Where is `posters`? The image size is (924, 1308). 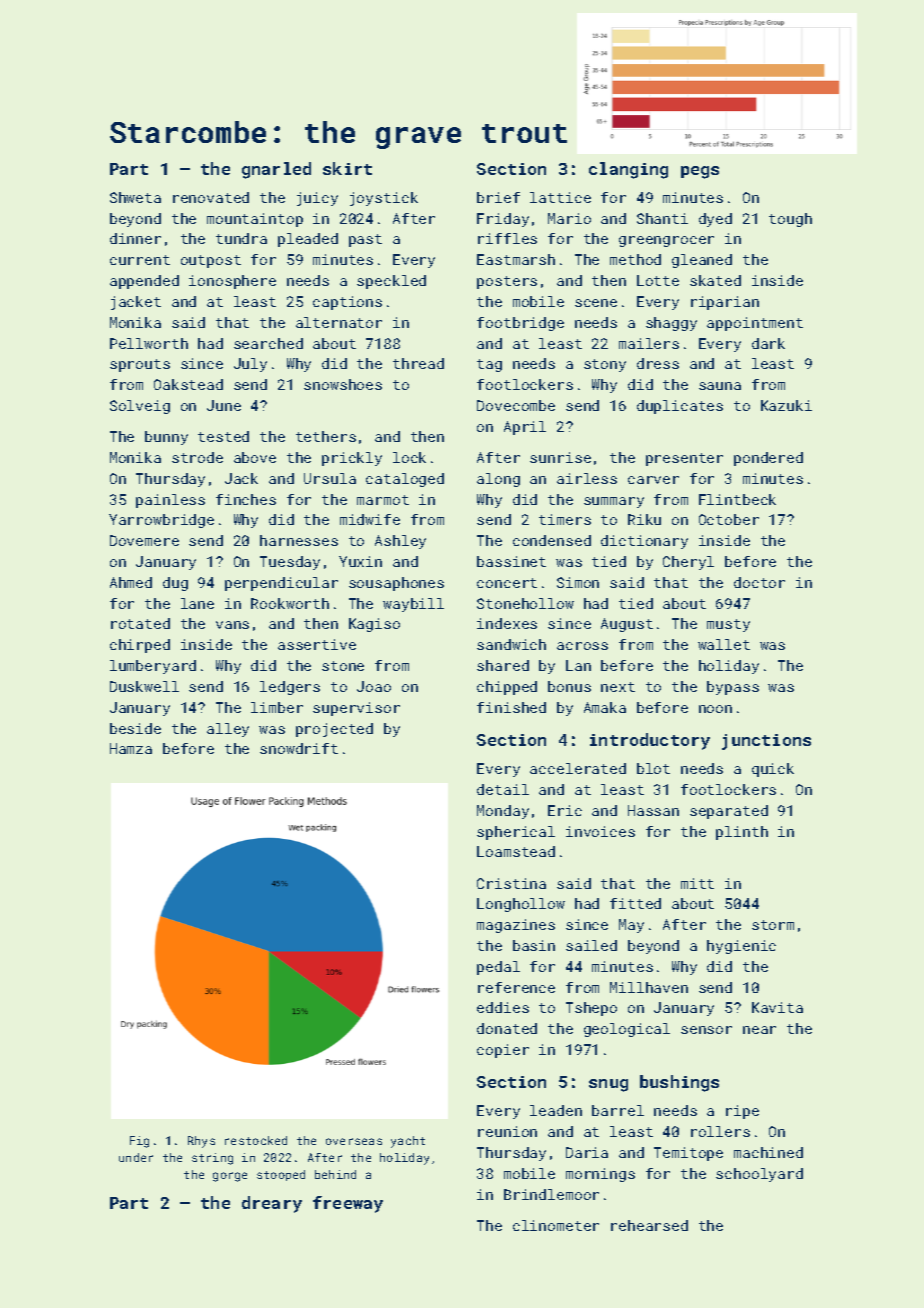
posters is located at coordinates (507, 282).
